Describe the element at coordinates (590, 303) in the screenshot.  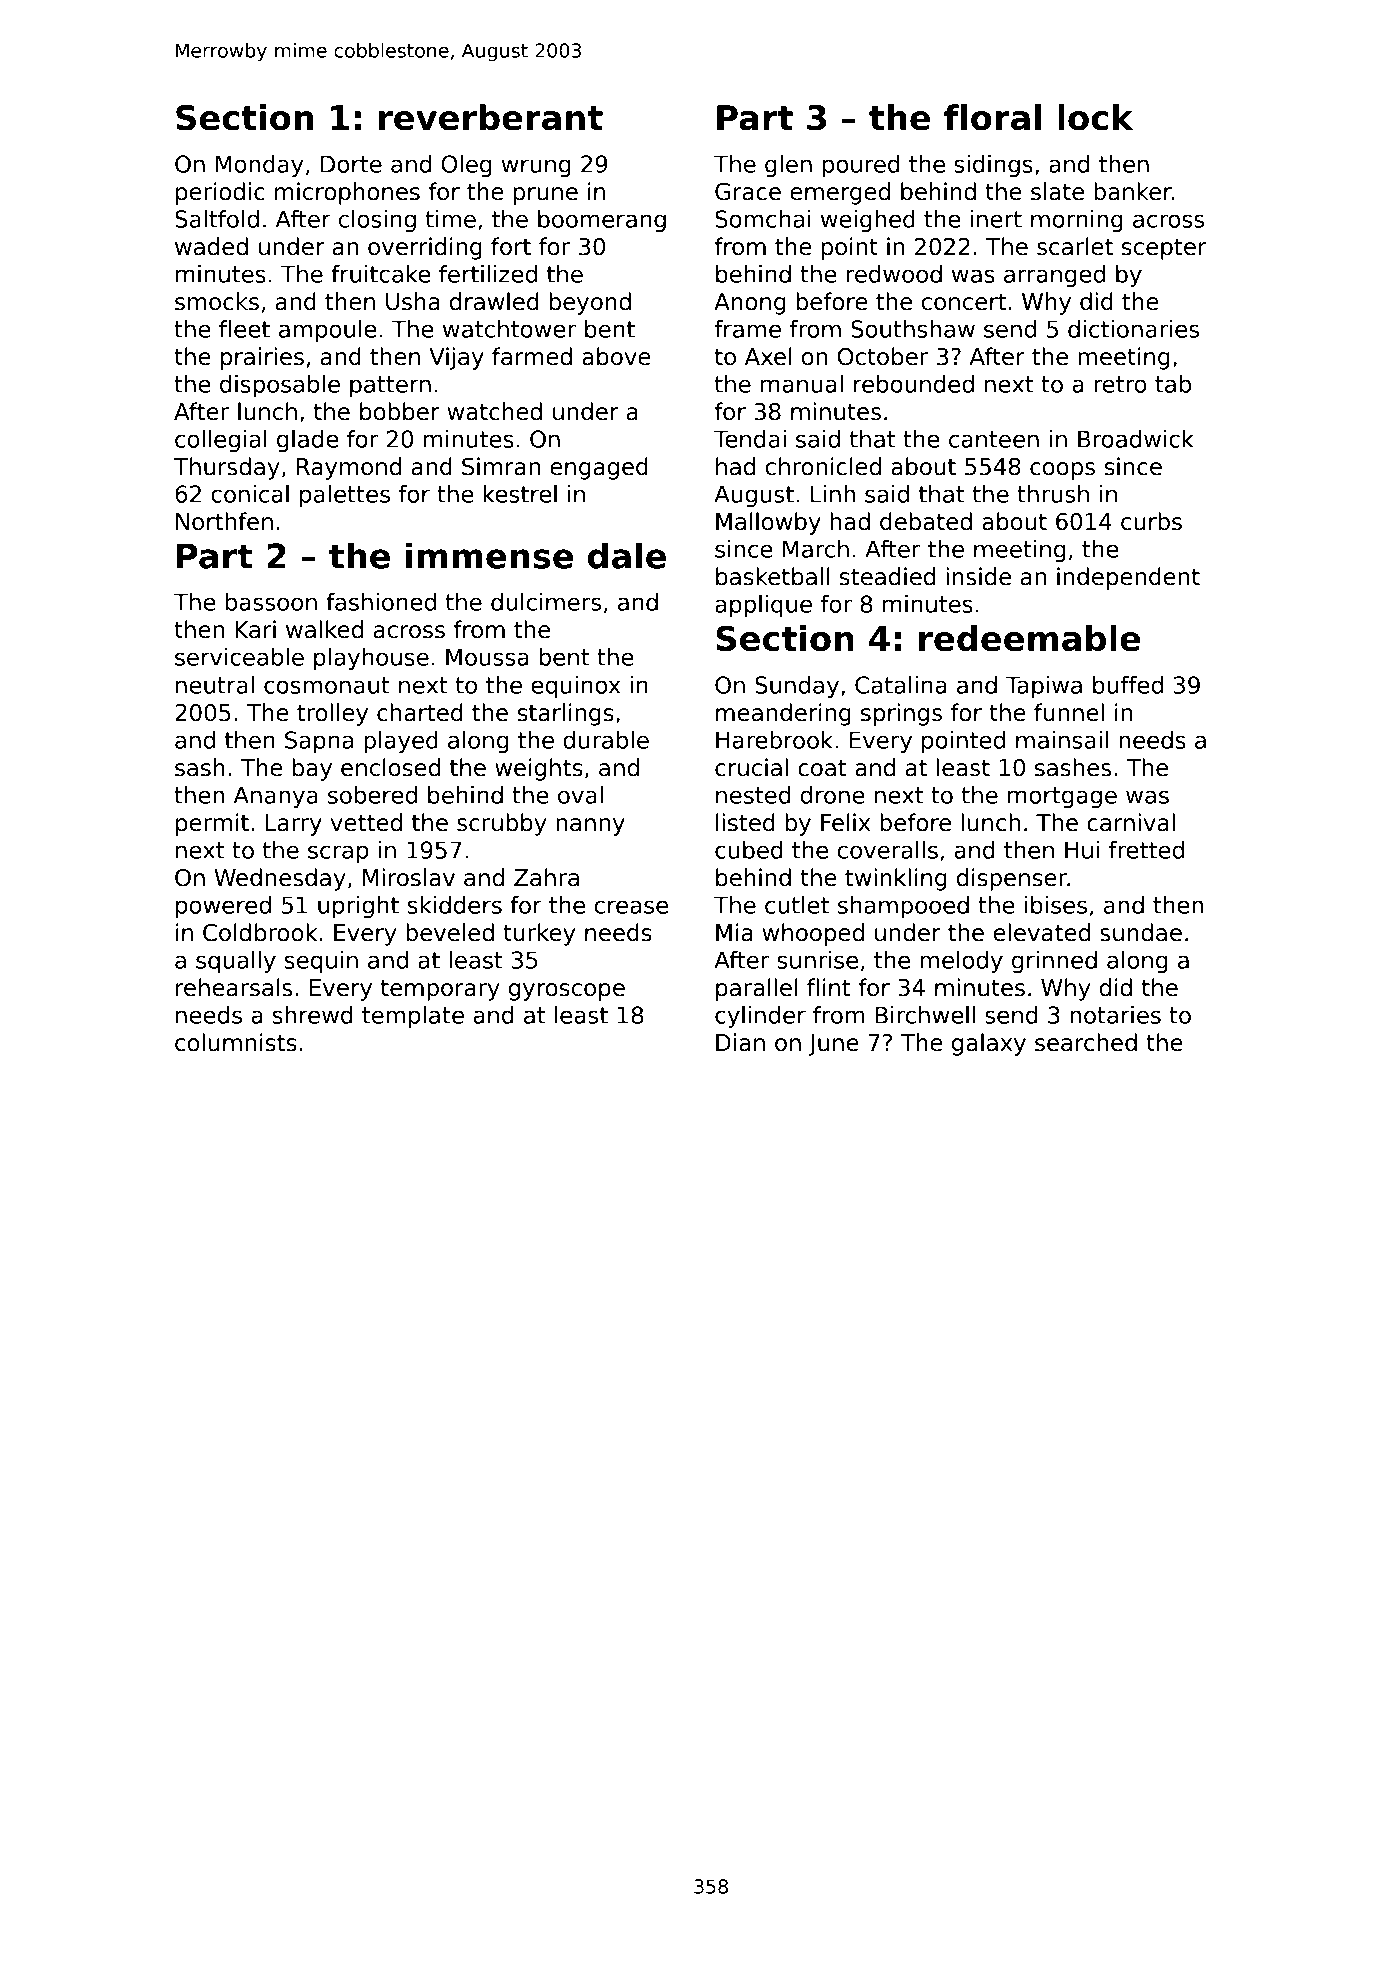
I see `beyond` at that location.
